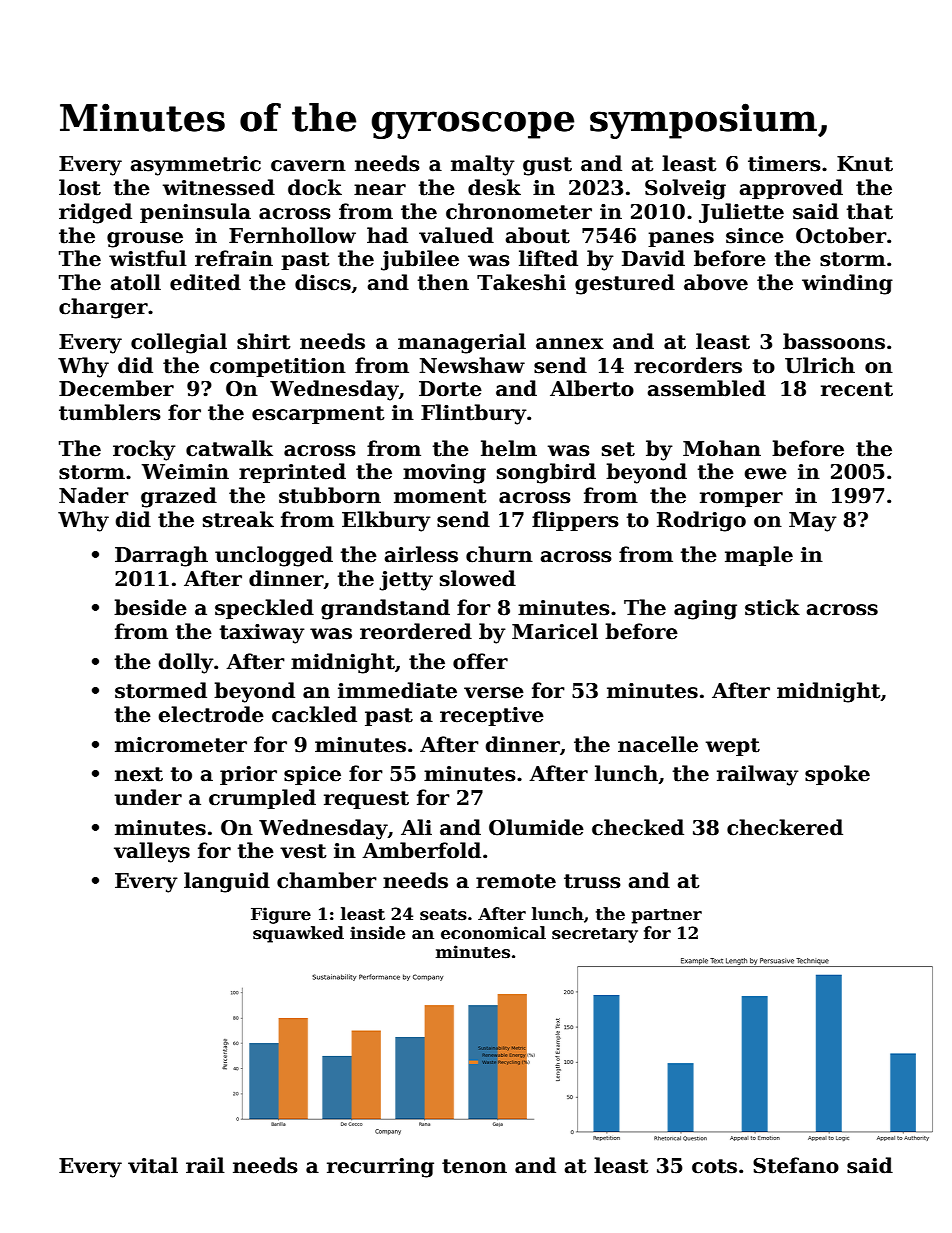  What do you see at coordinates (667, 916) in the page?
I see `partner` at bounding box center [667, 916].
